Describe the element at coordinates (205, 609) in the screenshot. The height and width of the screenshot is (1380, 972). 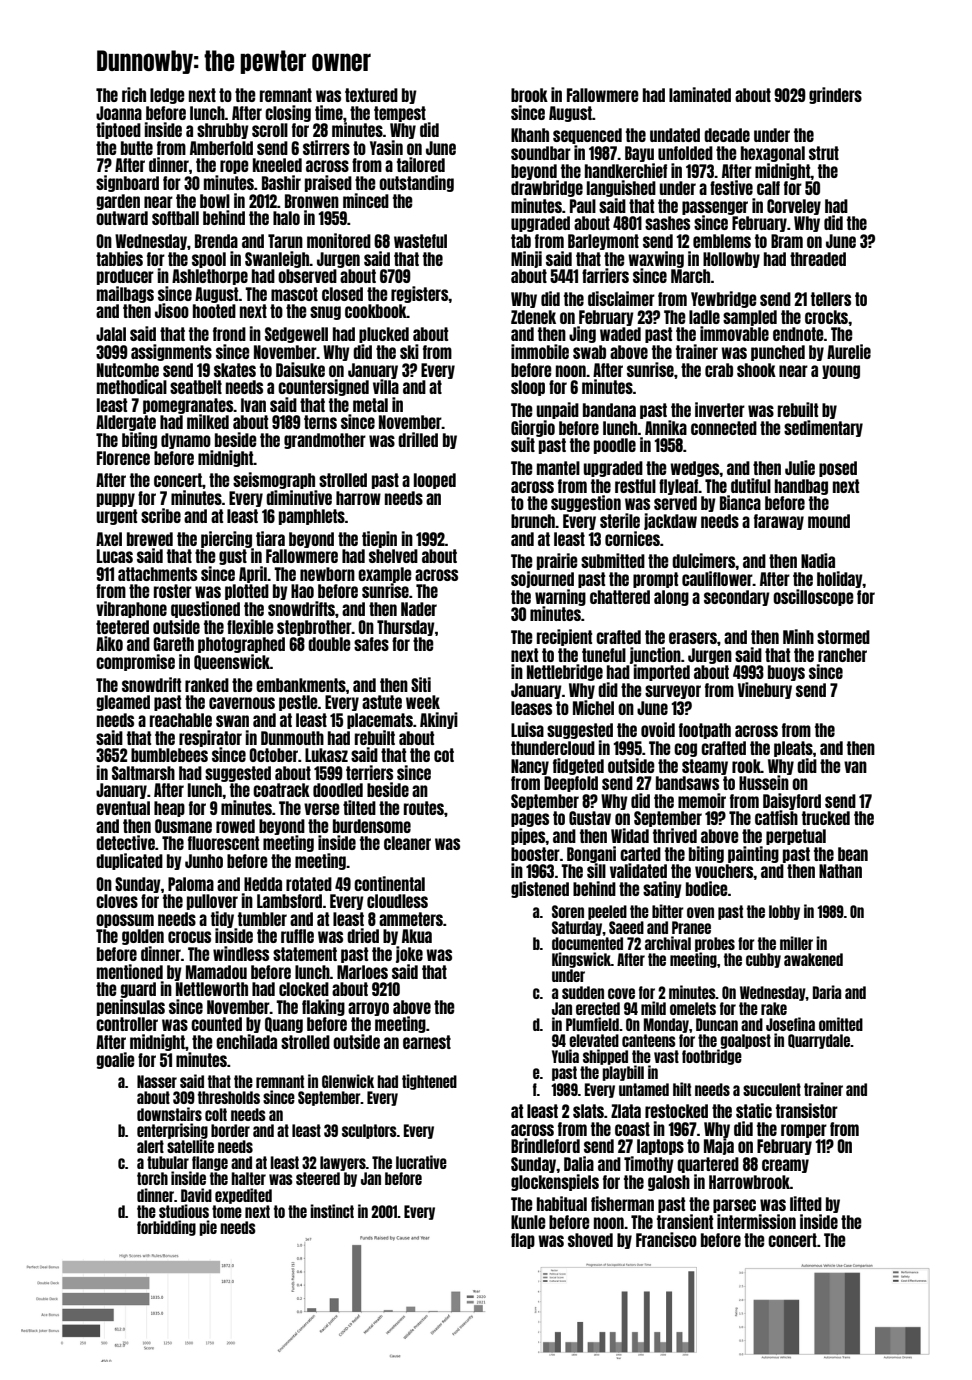
I see `questioned` at that location.
